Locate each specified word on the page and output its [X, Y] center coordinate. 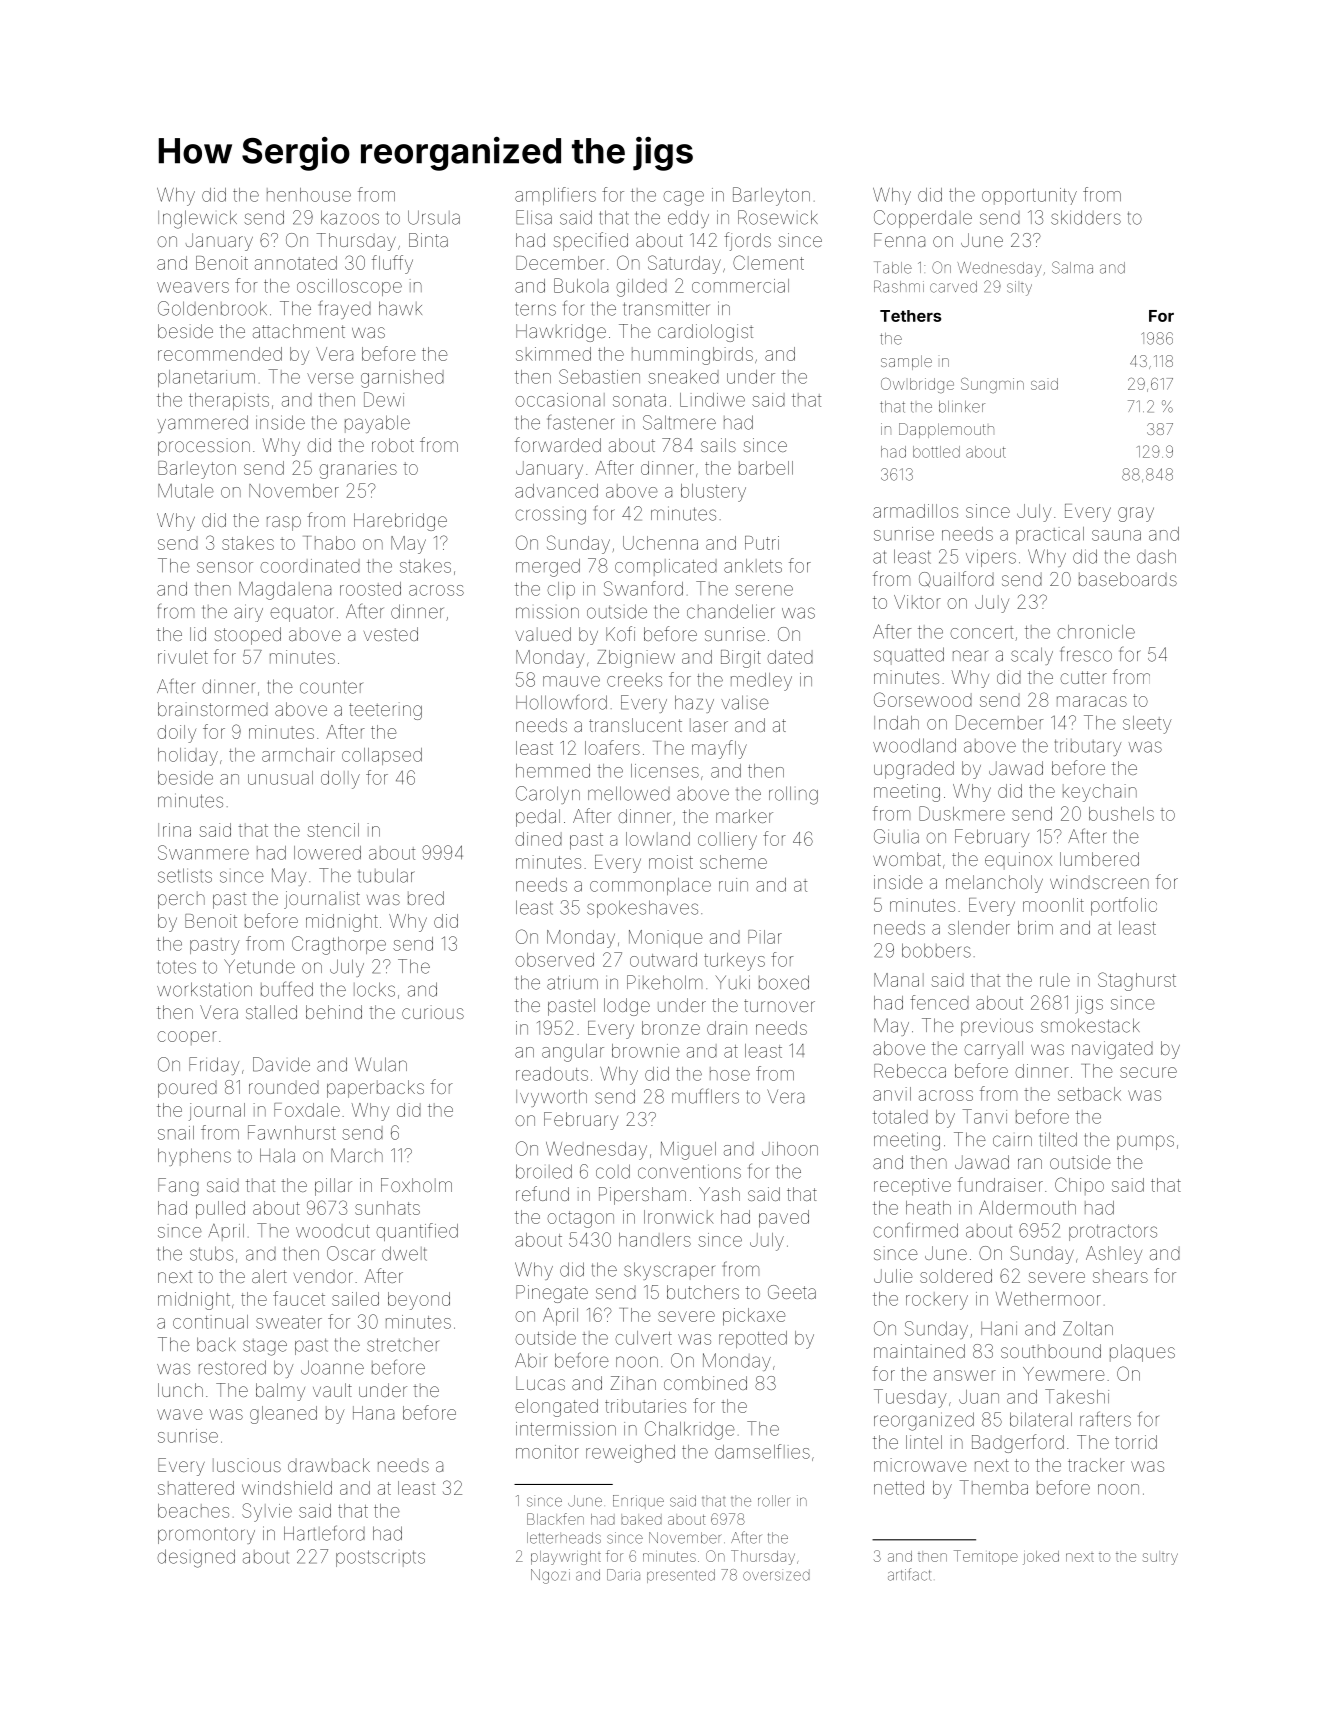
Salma [1072, 267]
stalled [271, 1012]
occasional [560, 400]
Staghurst [1137, 981]
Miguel [688, 1150]
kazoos [350, 217]
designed [196, 1558]
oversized [776, 1575]
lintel [924, 1442]
